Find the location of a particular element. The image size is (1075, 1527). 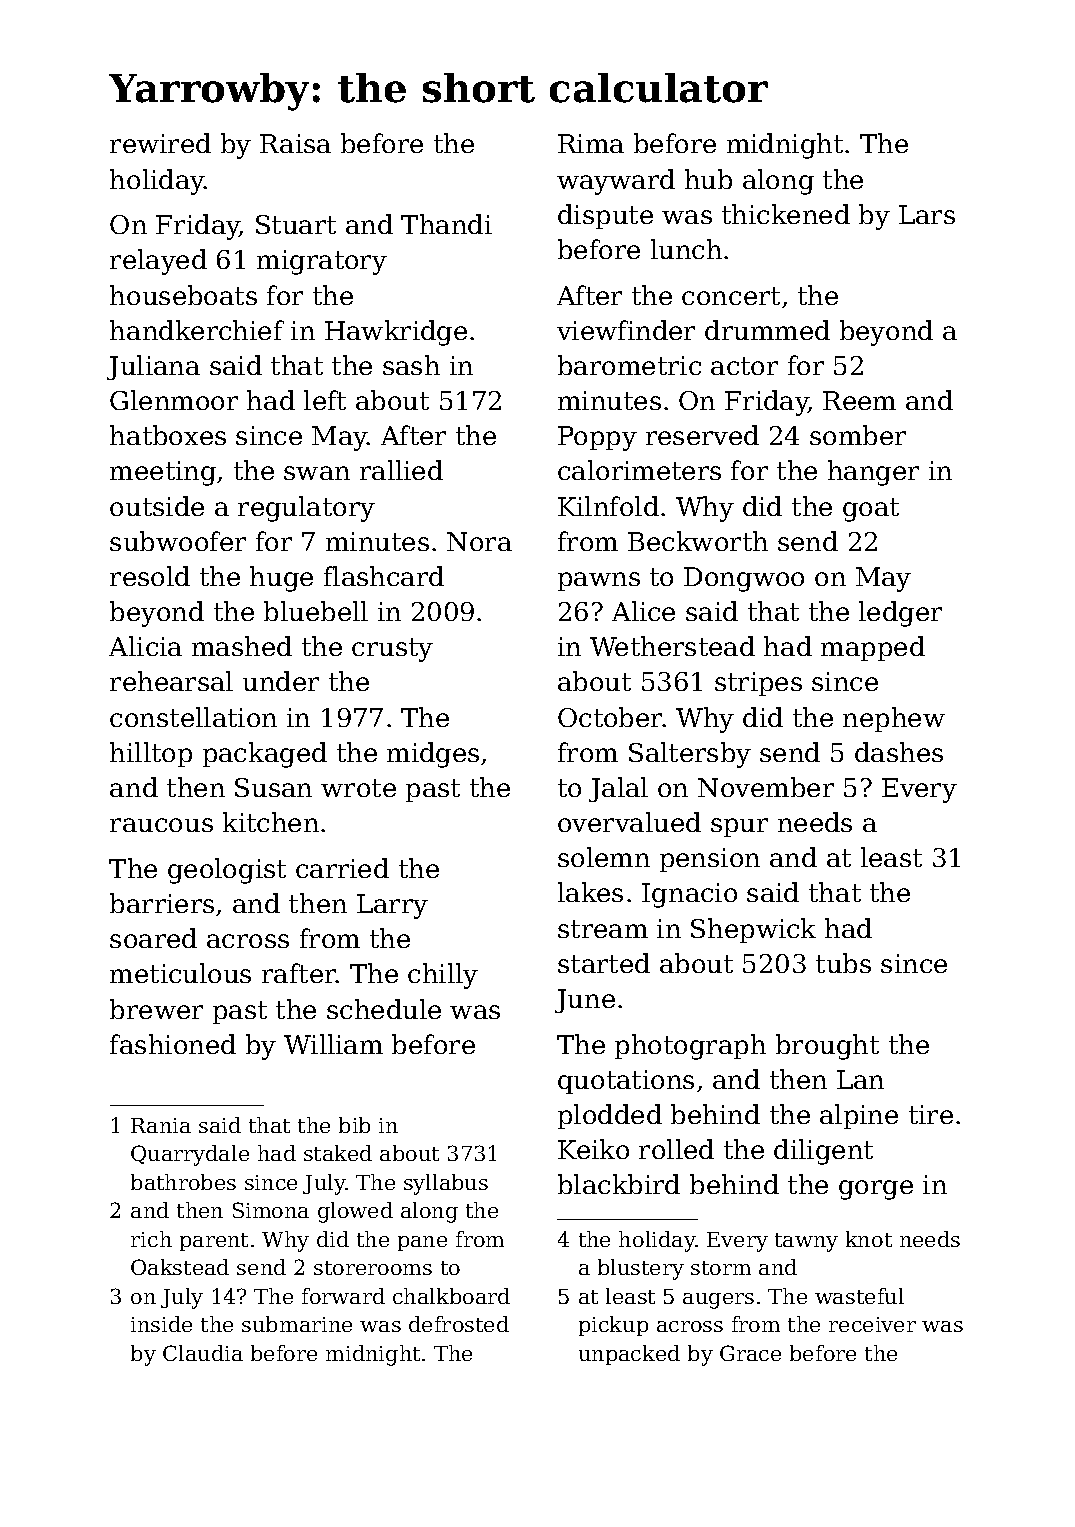

Oakstead is located at coordinates (180, 1267).
